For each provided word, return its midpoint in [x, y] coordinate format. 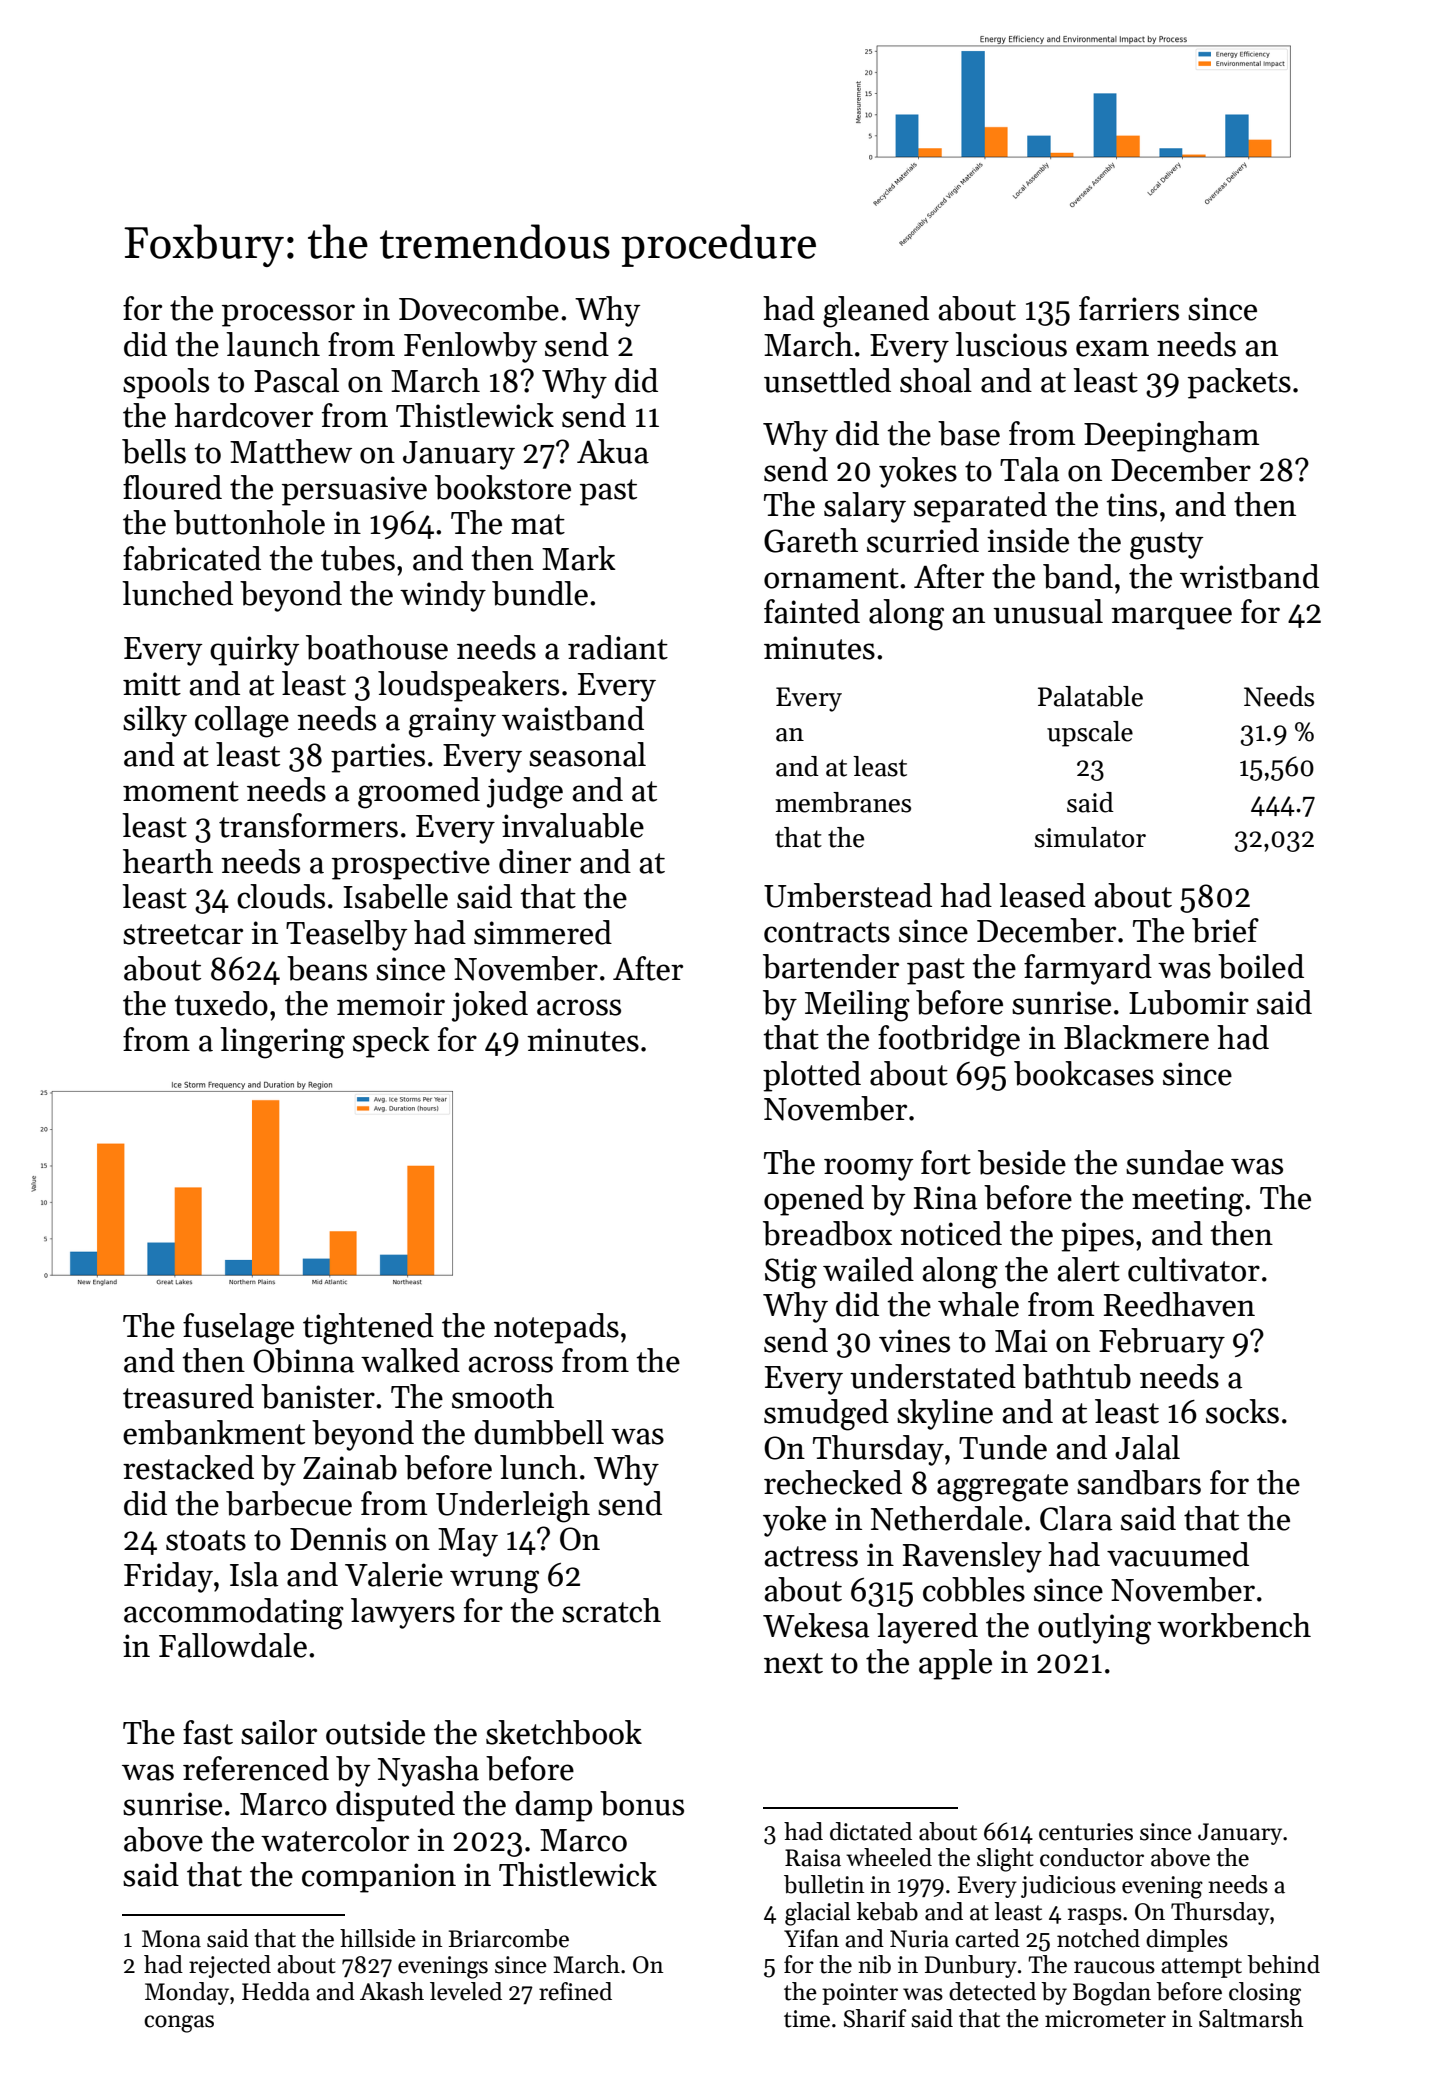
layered [927, 1628]
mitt [152, 684]
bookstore [503, 487]
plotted [812, 1076]
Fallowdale [233, 1645]
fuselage [238, 1329]
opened [814, 1200]
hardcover [243, 415]
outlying [1094, 1629]
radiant [618, 647]
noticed [951, 1233]
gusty [1166, 546]
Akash [392, 1991]
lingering [282, 1043]
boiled [1261, 966]
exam [1112, 348]
